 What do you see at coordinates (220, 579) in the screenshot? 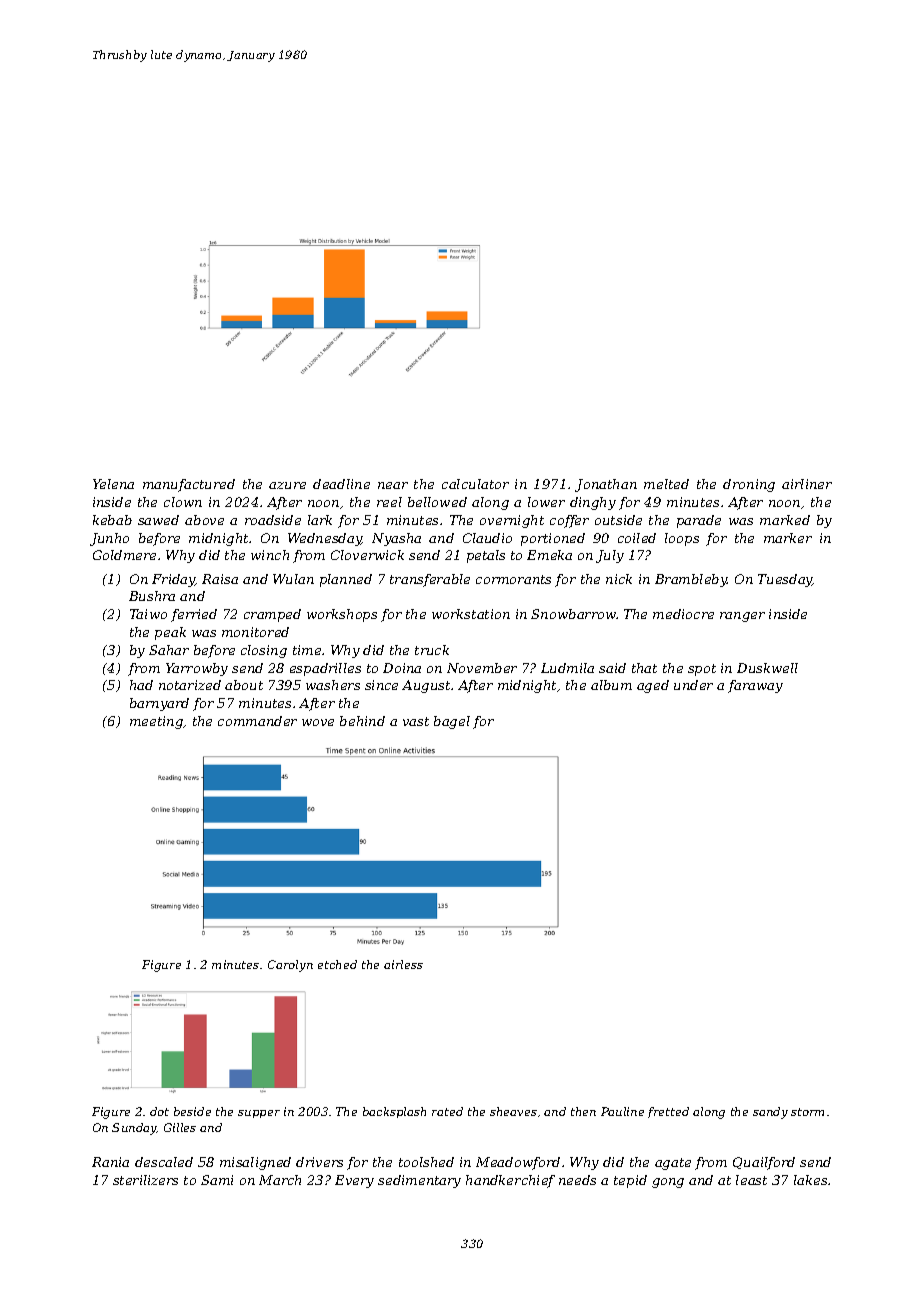
I see `Raisa` at bounding box center [220, 579].
